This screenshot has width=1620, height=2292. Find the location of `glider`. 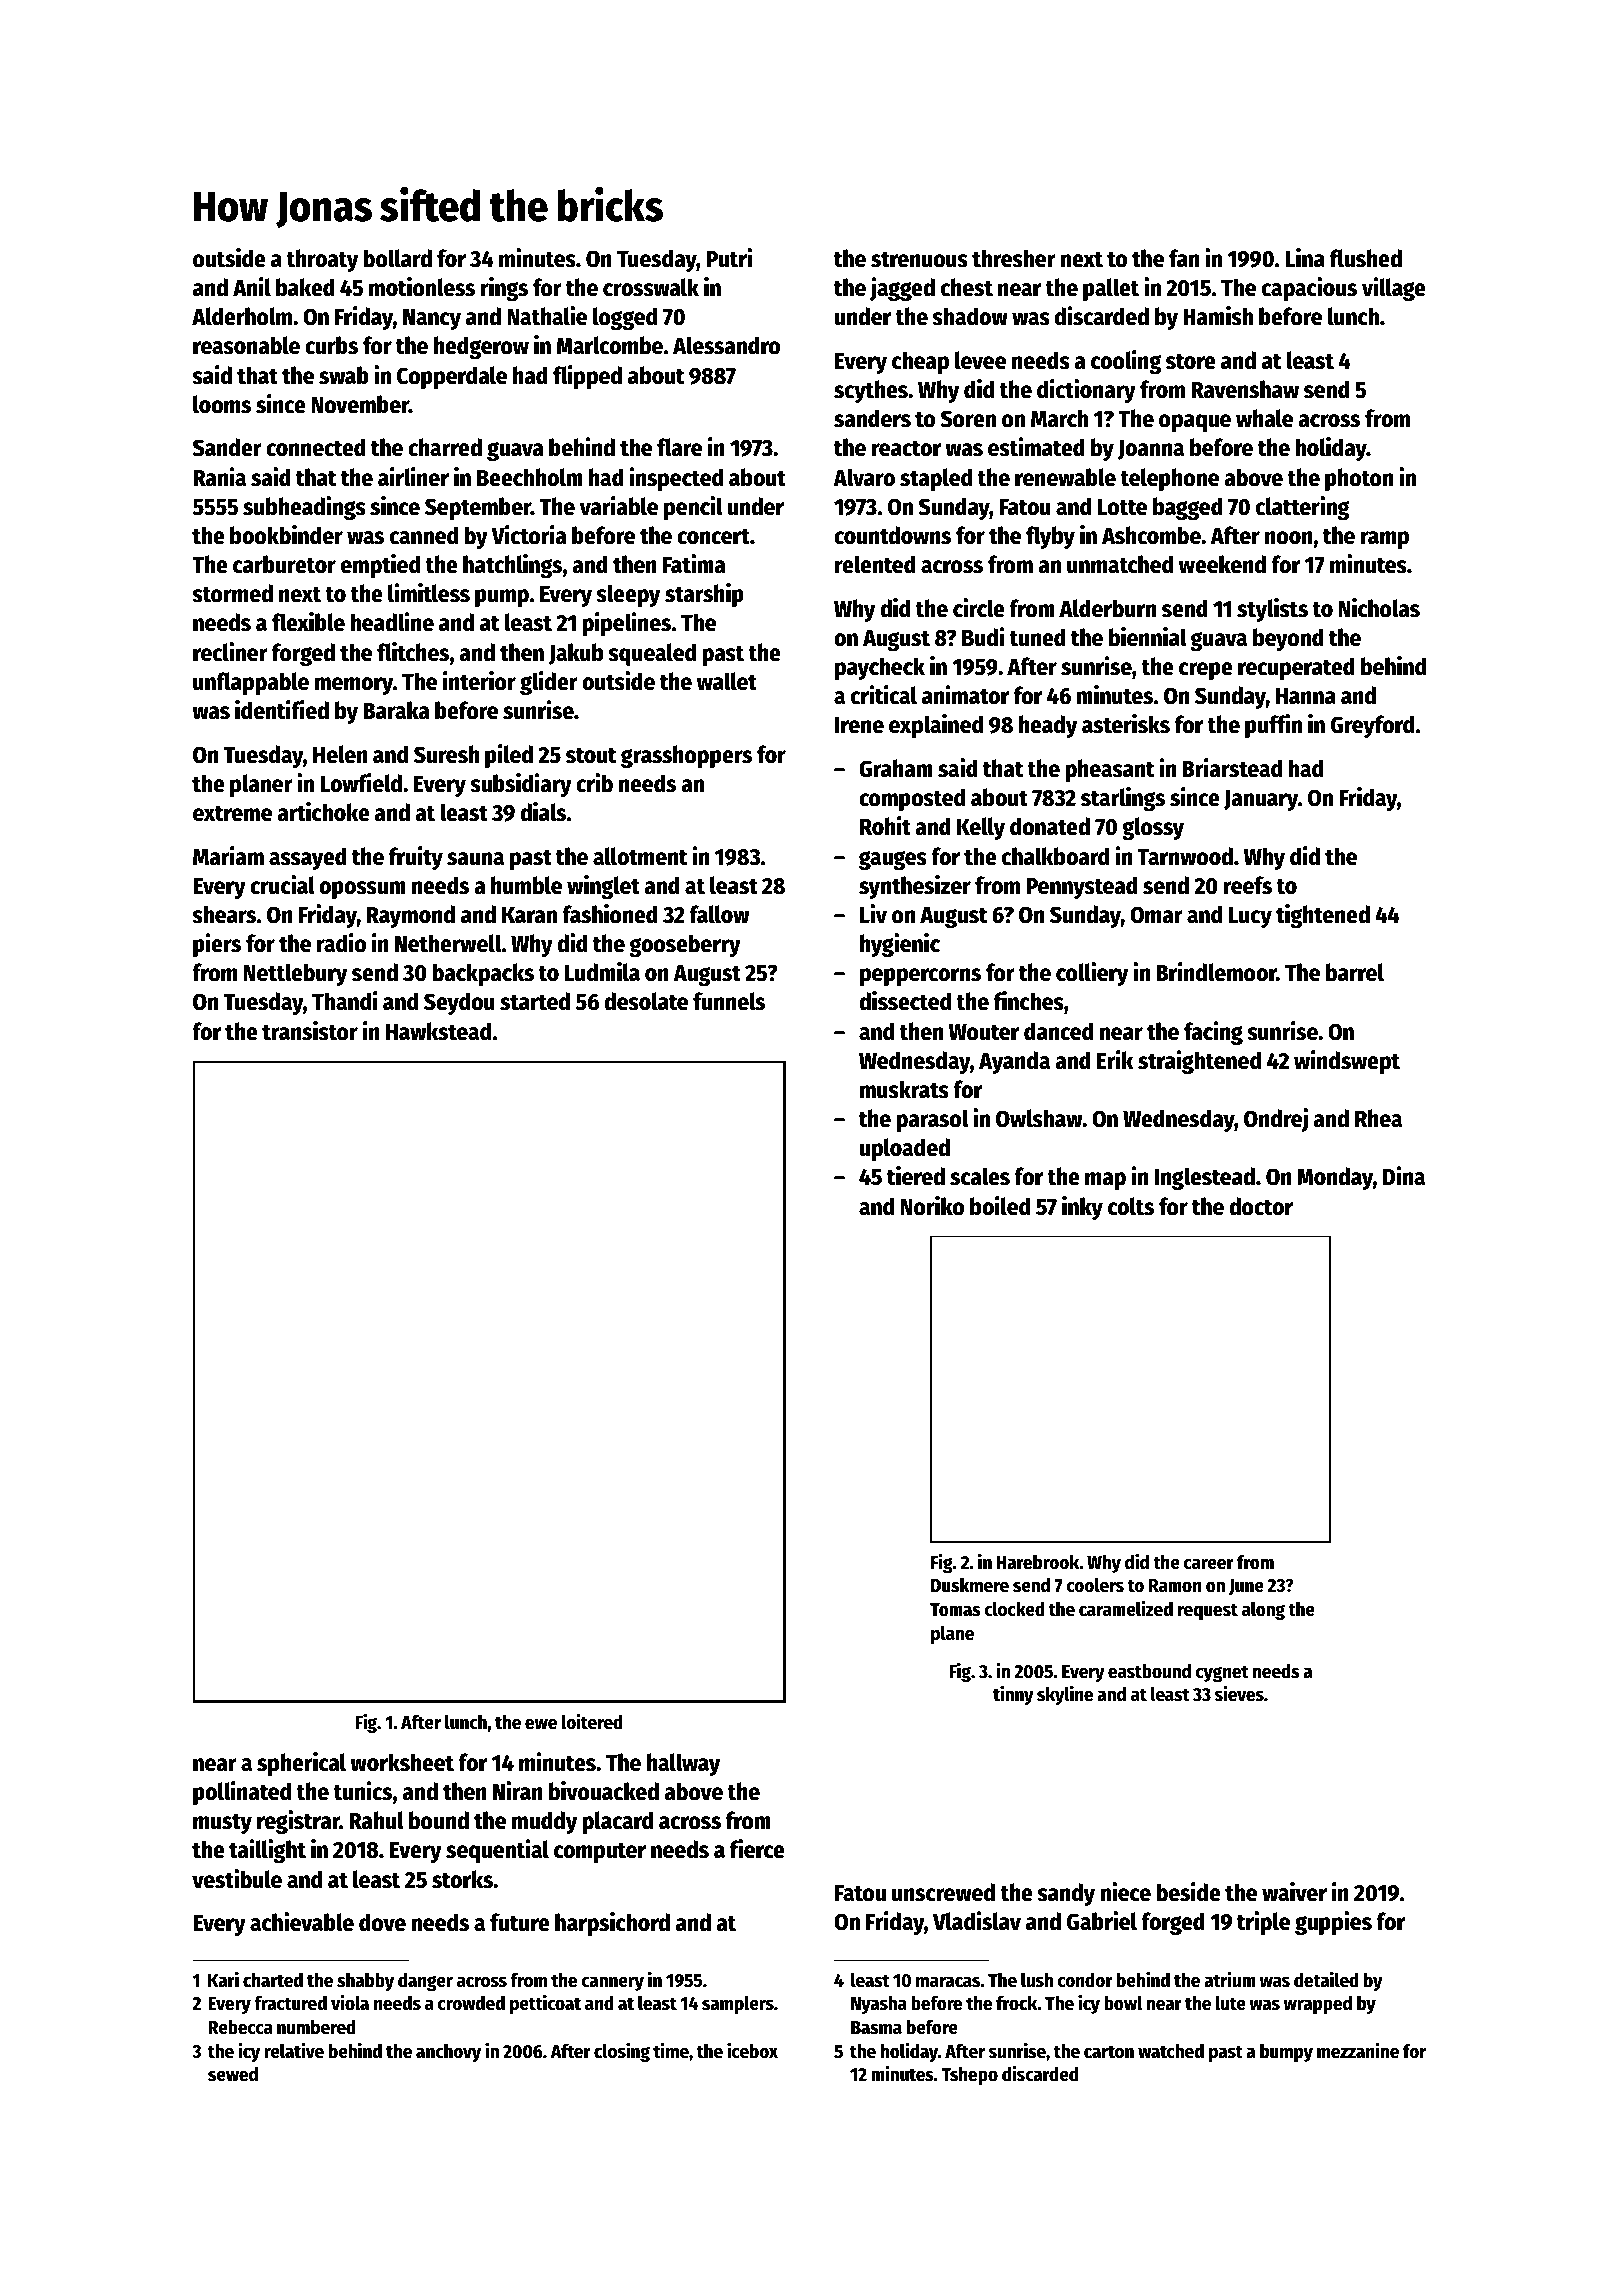

glider is located at coordinates (549, 683).
